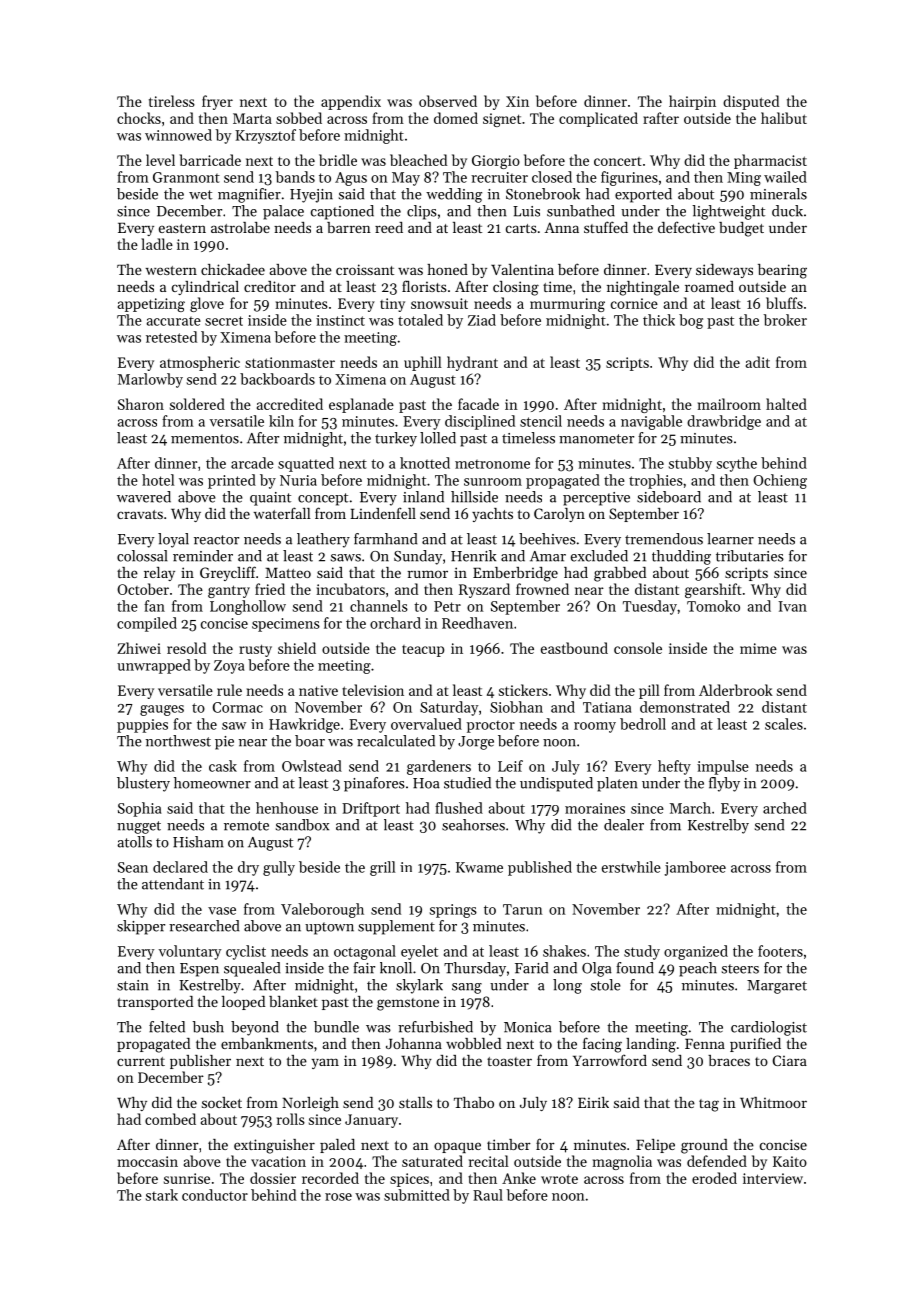 Image resolution: width=924 pixels, height=1308 pixels. What do you see at coordinates (217, 102) in the document?
I see `fryer` at bounding box center [217, 102].
